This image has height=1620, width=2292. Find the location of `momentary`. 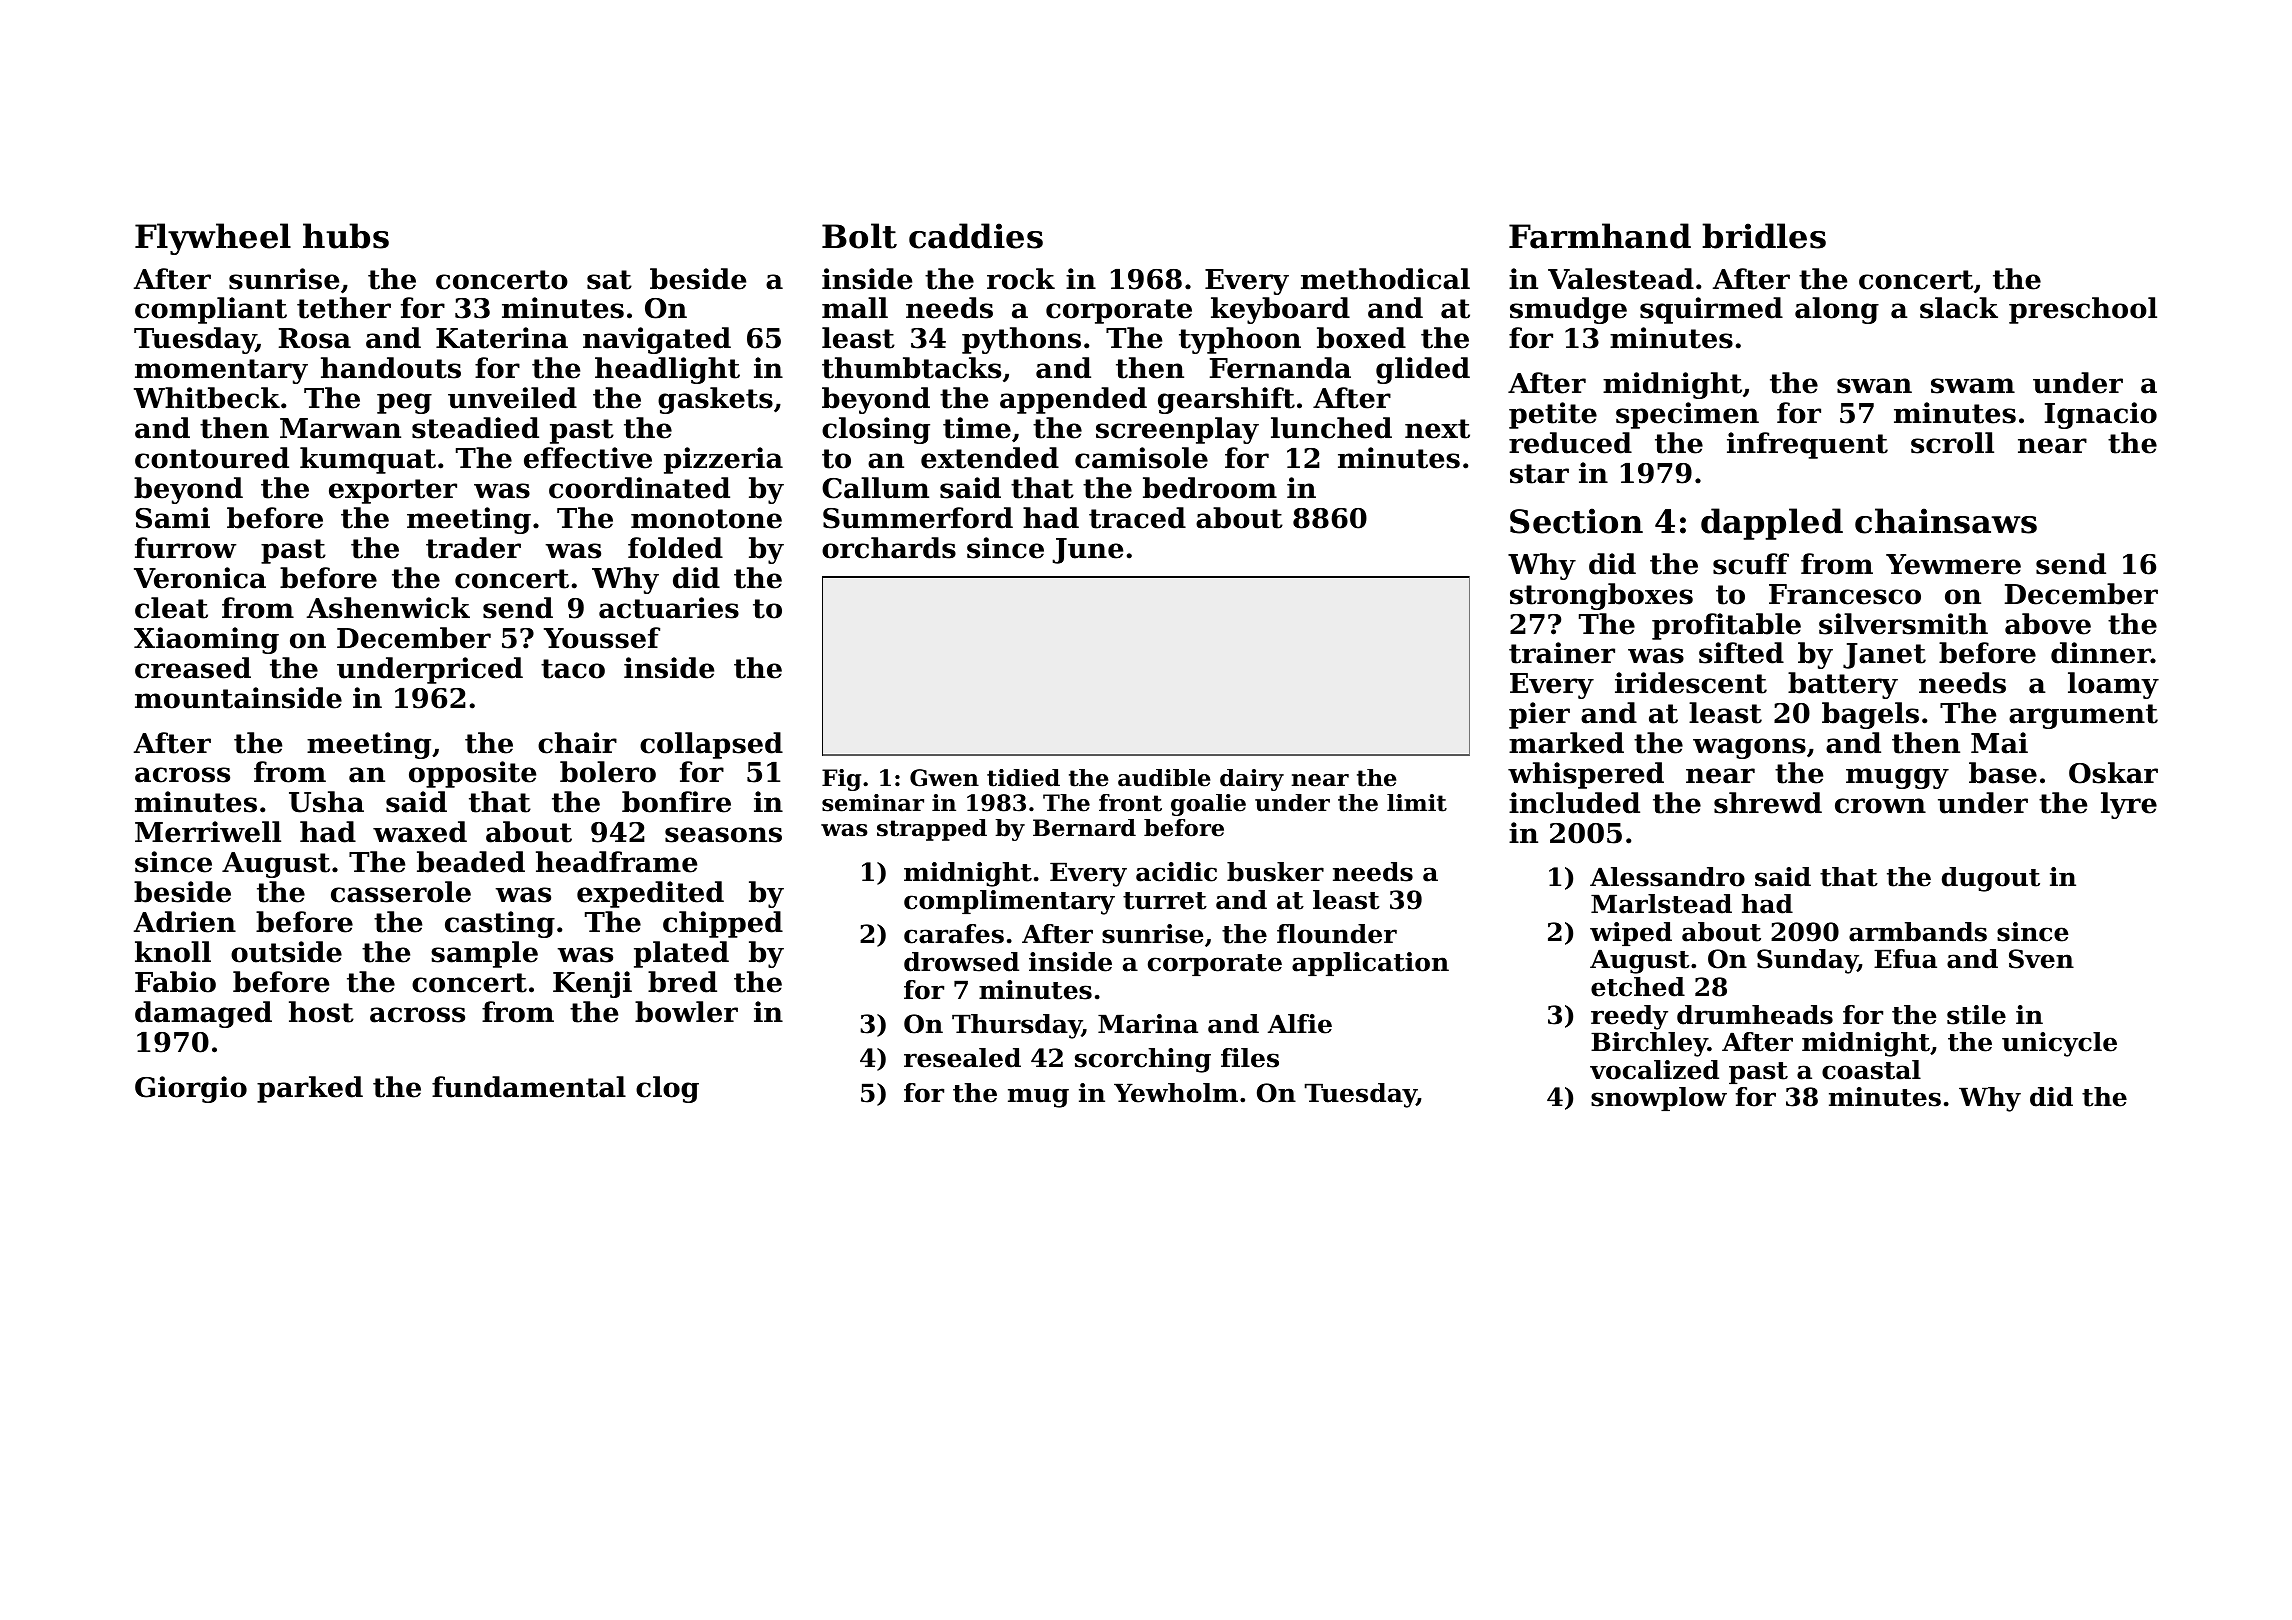

momentary is located at coordinates (221, 371).
